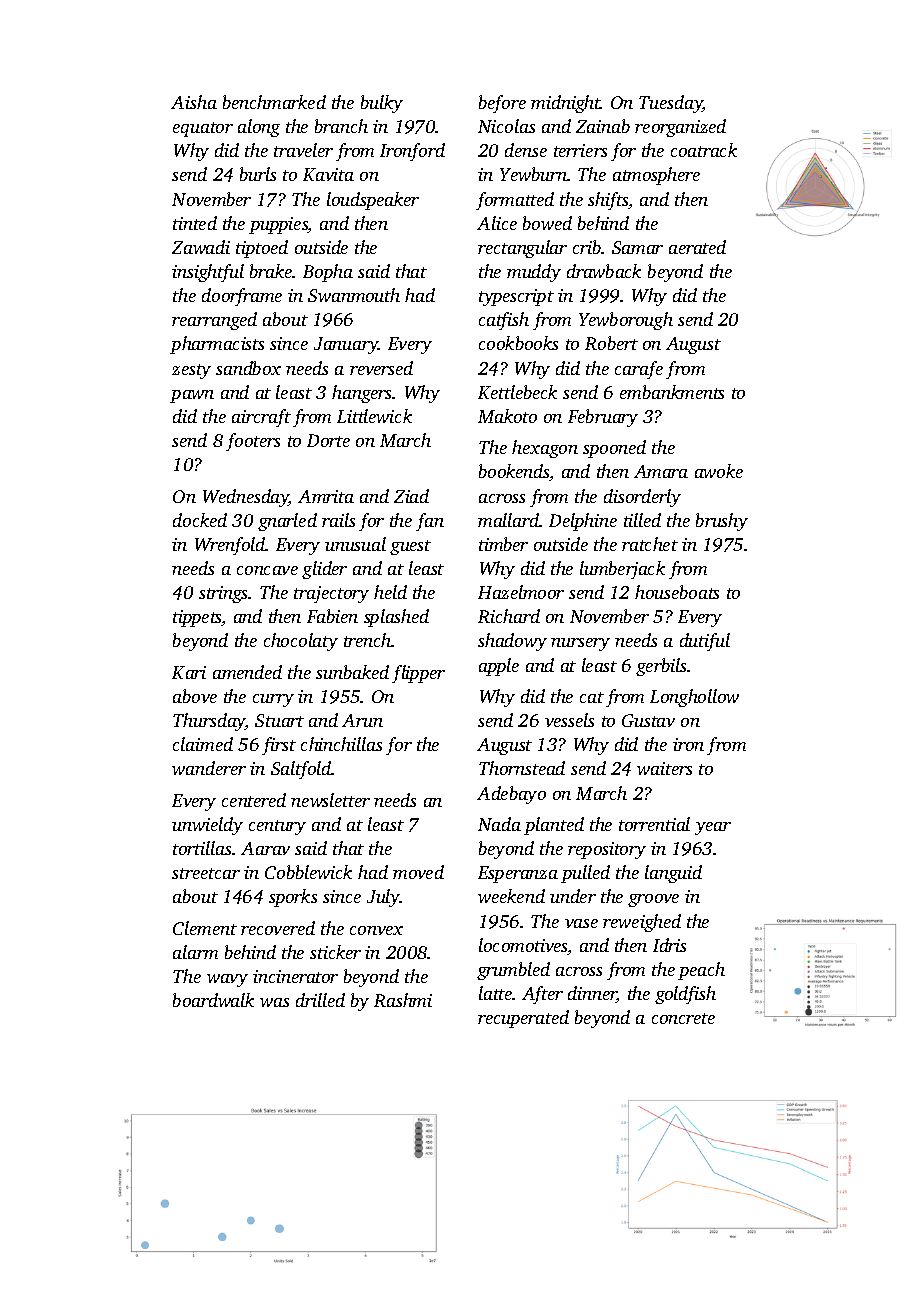 The image size is (924, 1311). What do you see at coordinates (194, 102) in the screenshot?
I see `Aisha` at bounding box center [194, 102].
